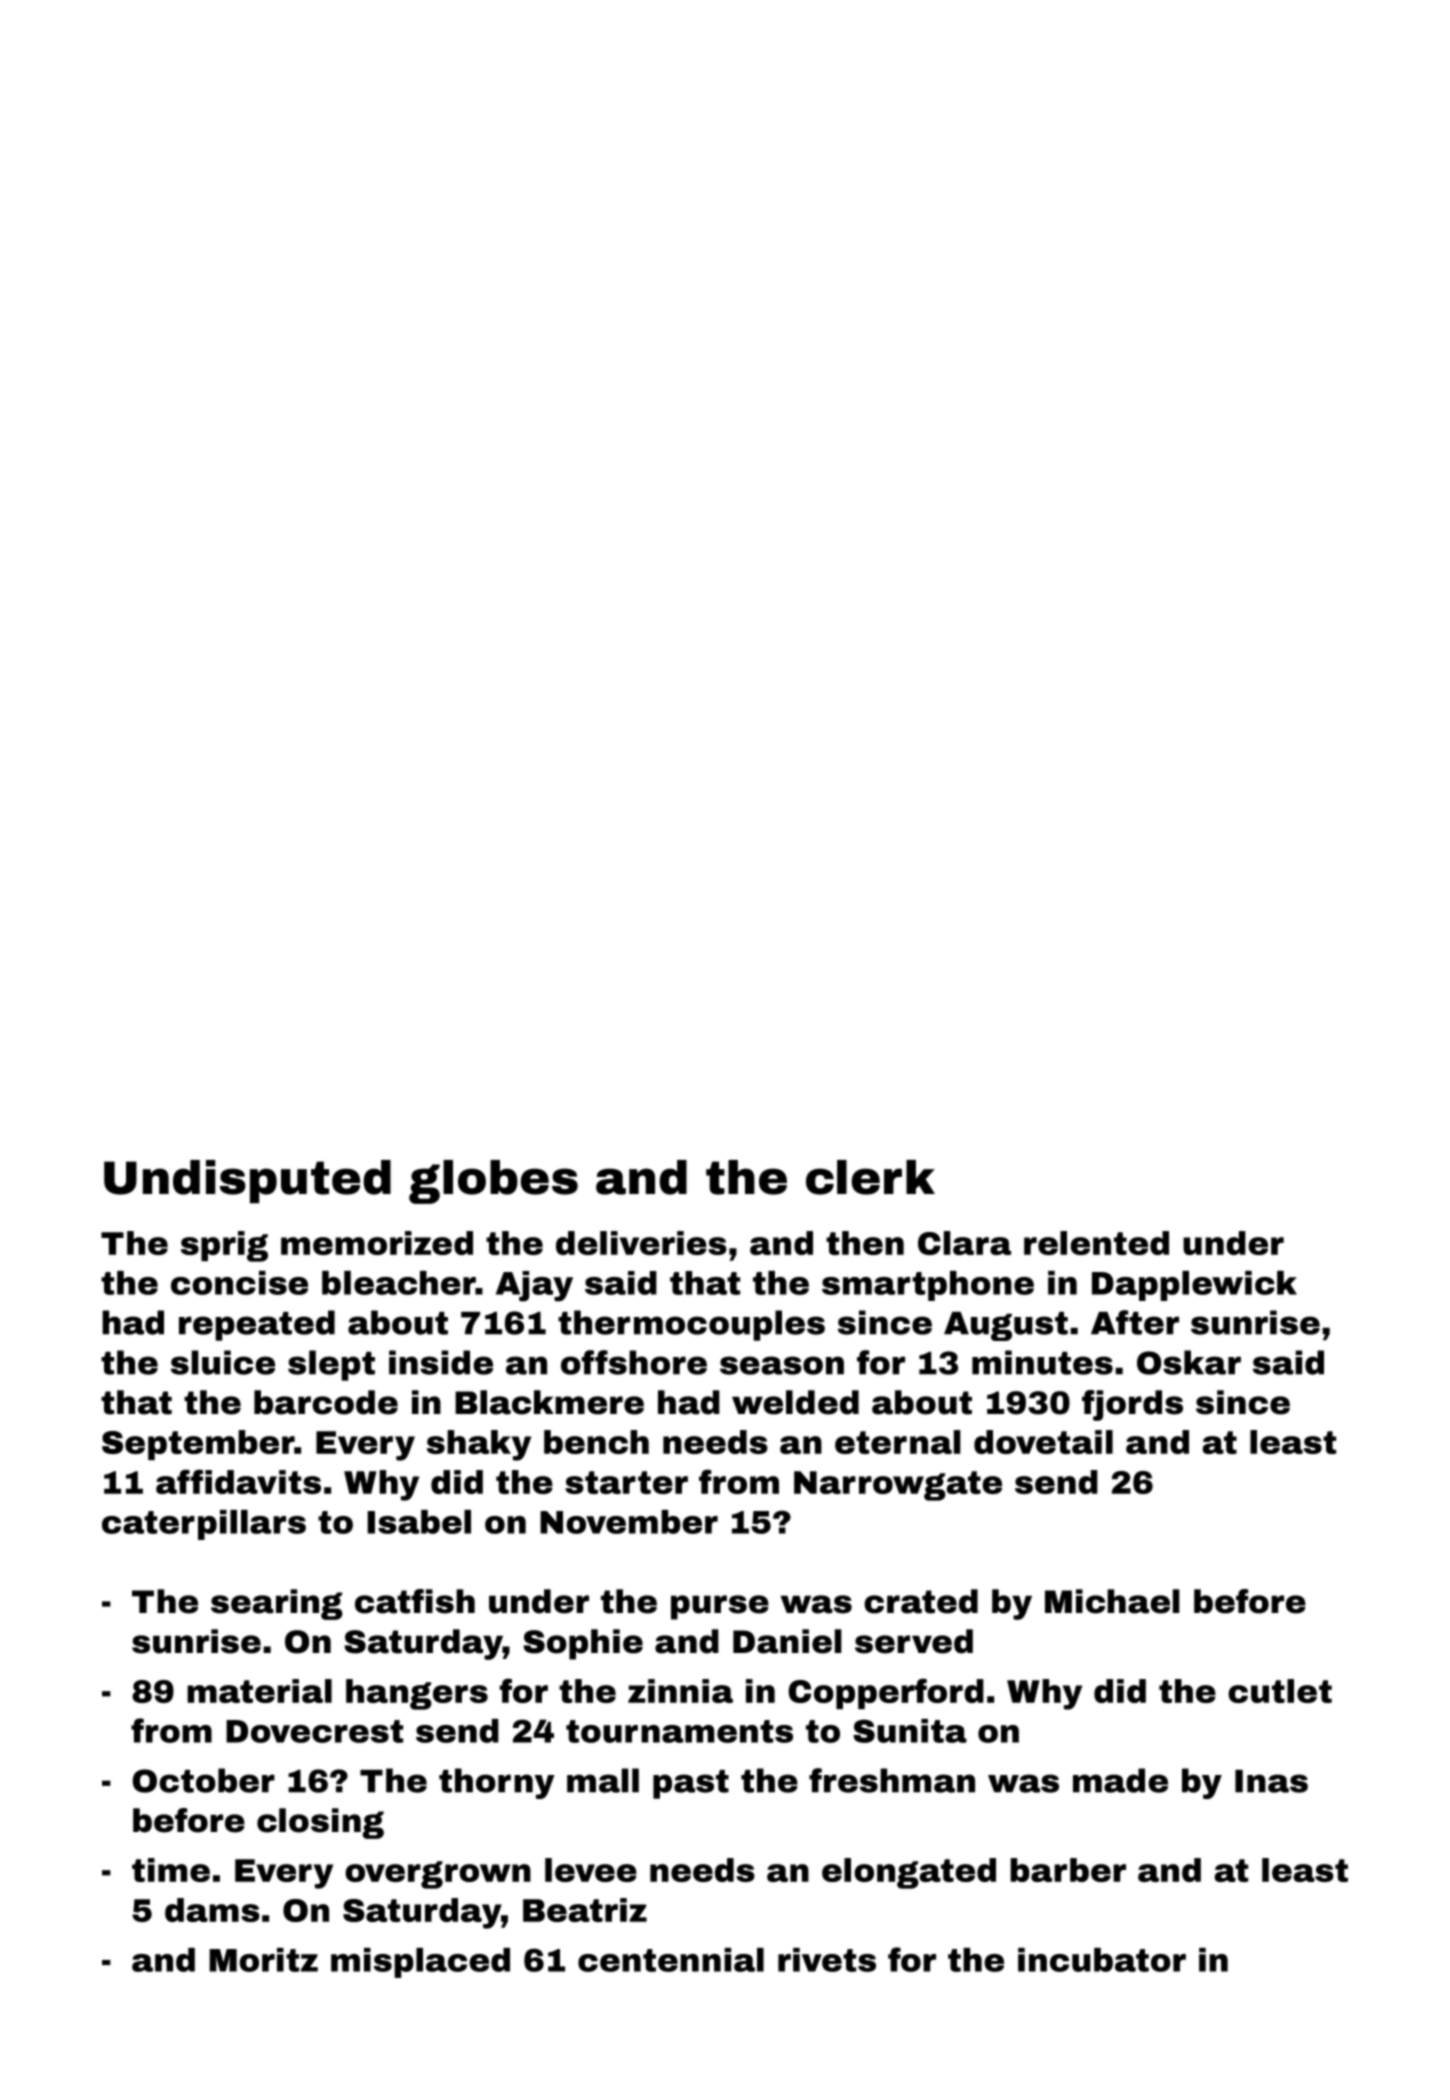 The height and width of the screenshot is (2100, 1450). What do you see at coordinates (720, 1607) in the screenshot?
I see `purse` at bounding box center [720, 1607].
